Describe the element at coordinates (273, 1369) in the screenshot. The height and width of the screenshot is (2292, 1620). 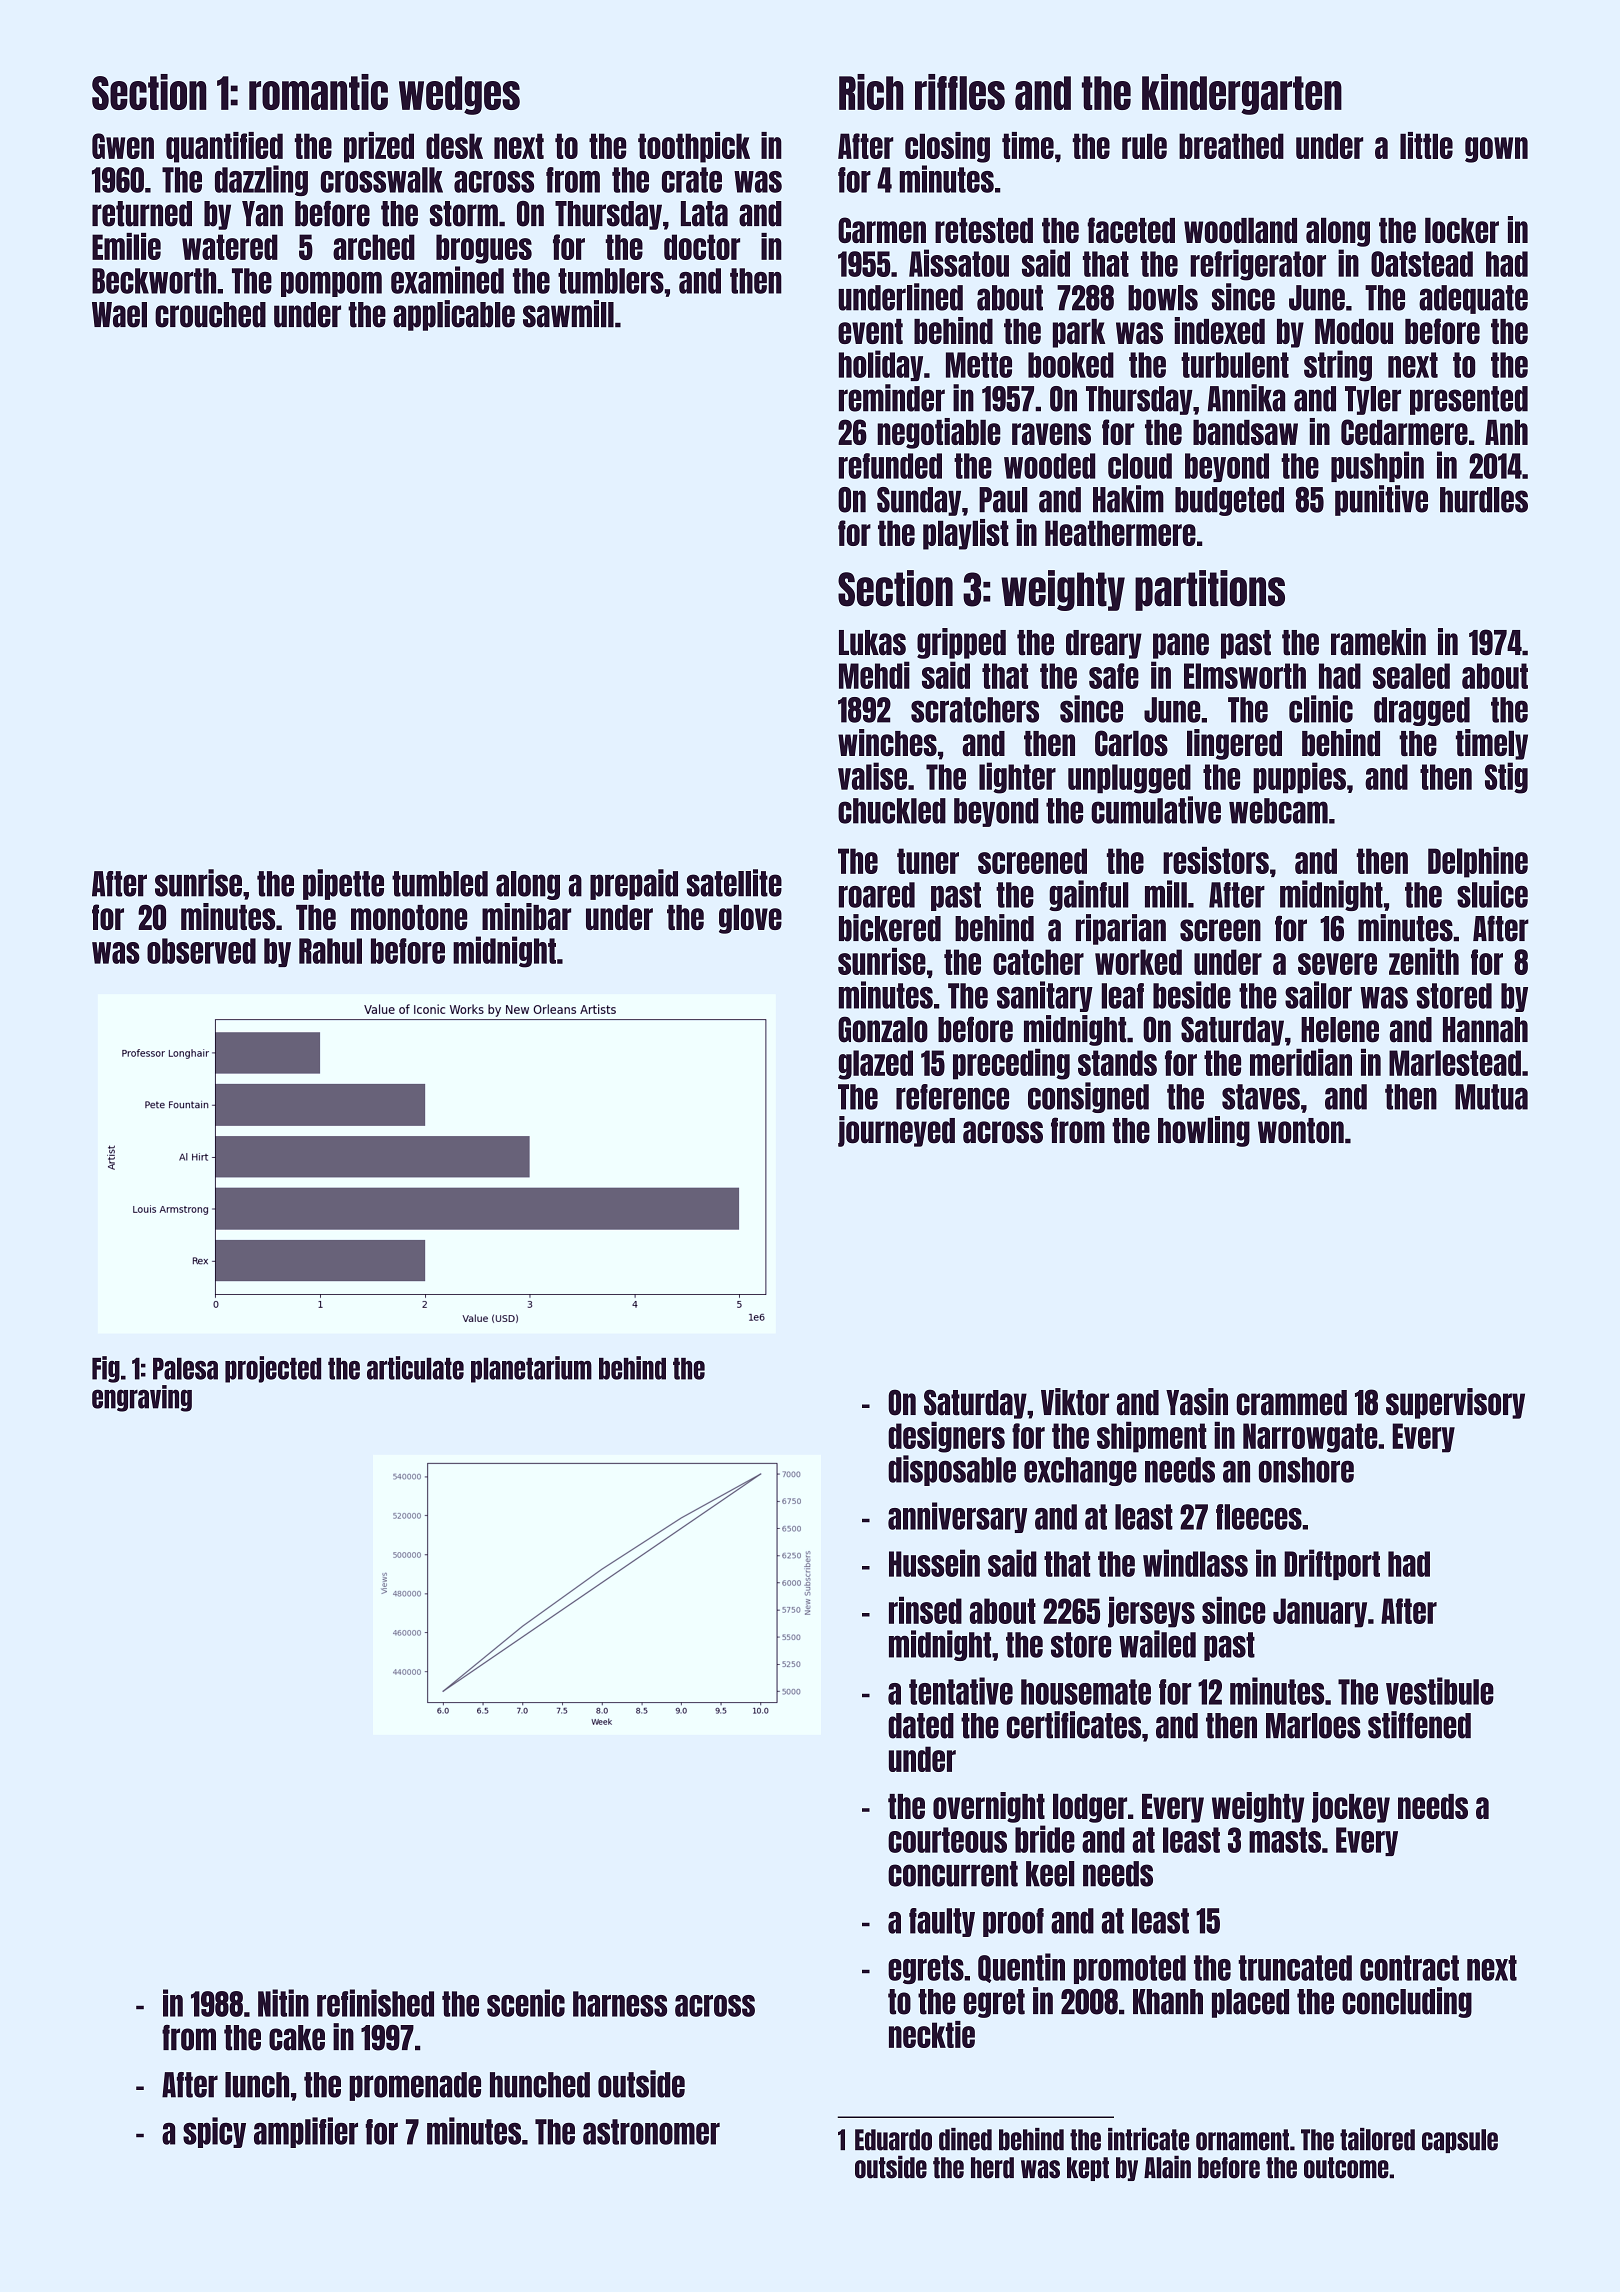
I see `projected` at that location.
